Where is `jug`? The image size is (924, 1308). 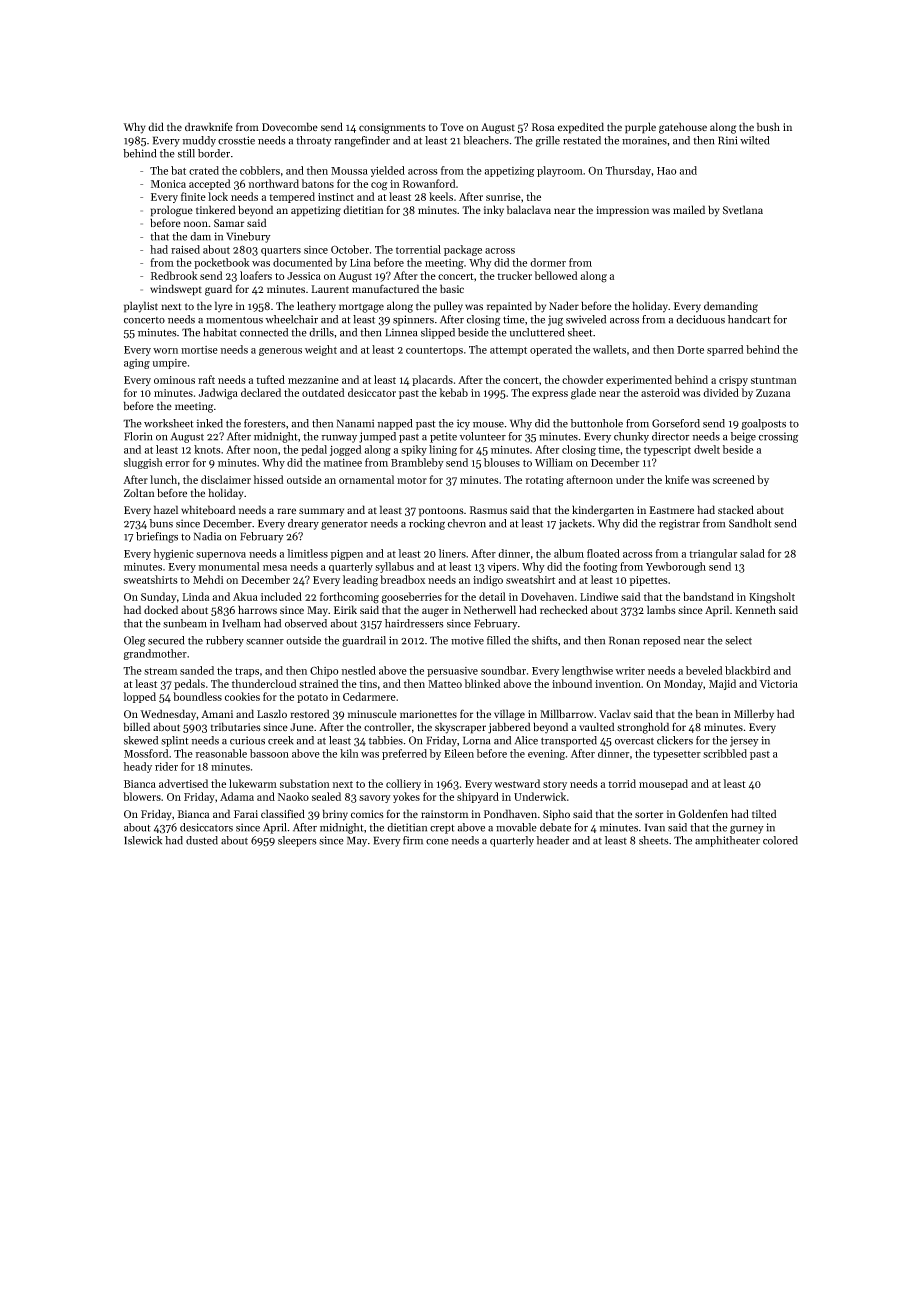
jug is located at coordinates (555, 320).
